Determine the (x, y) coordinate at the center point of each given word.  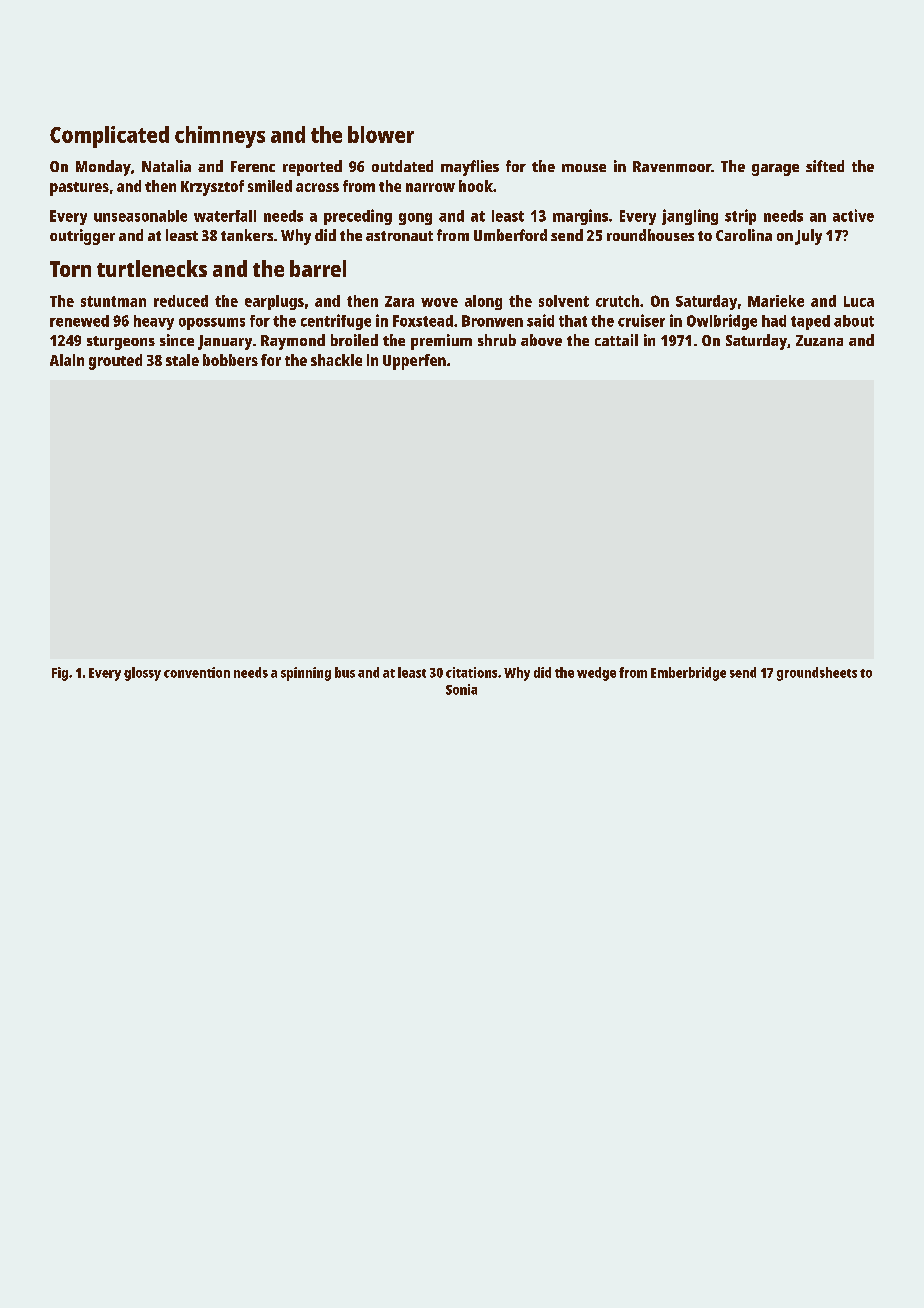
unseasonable (140, 216)
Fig (60, 674)
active (853, 215)
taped (810, 322)
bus (345, 672)
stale (182, 360)
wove (439, 302)
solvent (564, 301)
